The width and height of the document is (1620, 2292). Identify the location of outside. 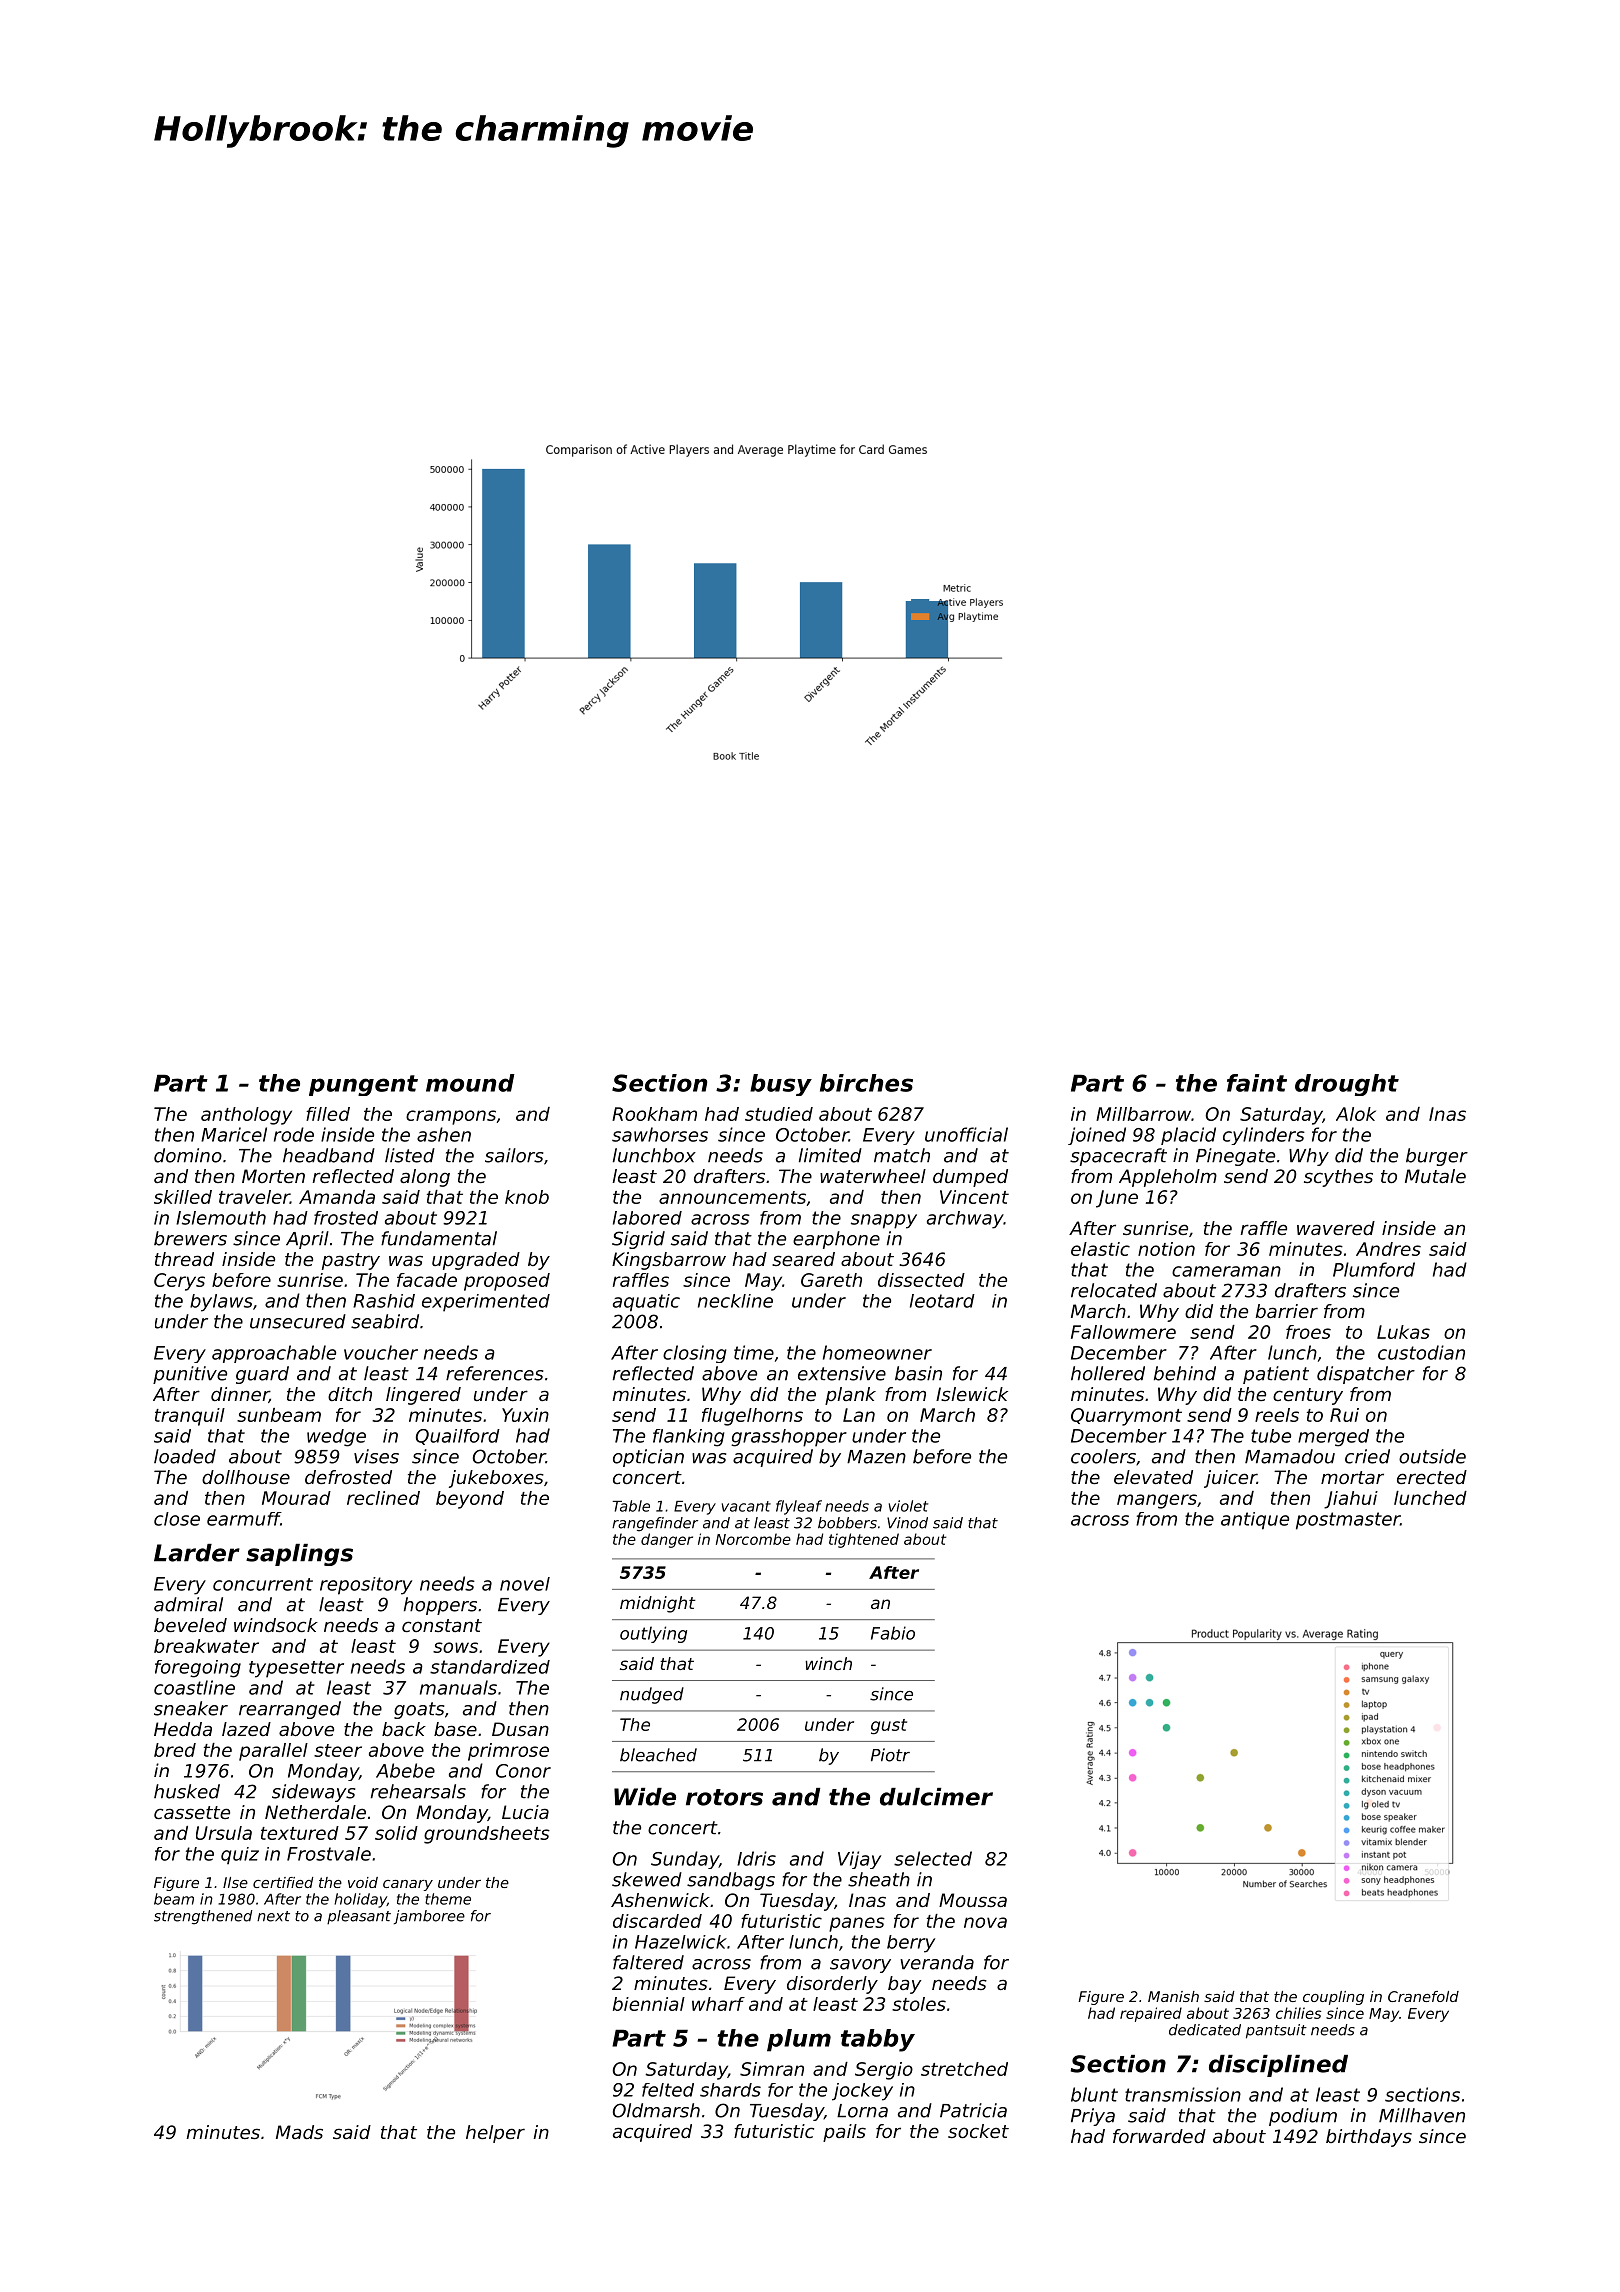
(1432, 1456).
